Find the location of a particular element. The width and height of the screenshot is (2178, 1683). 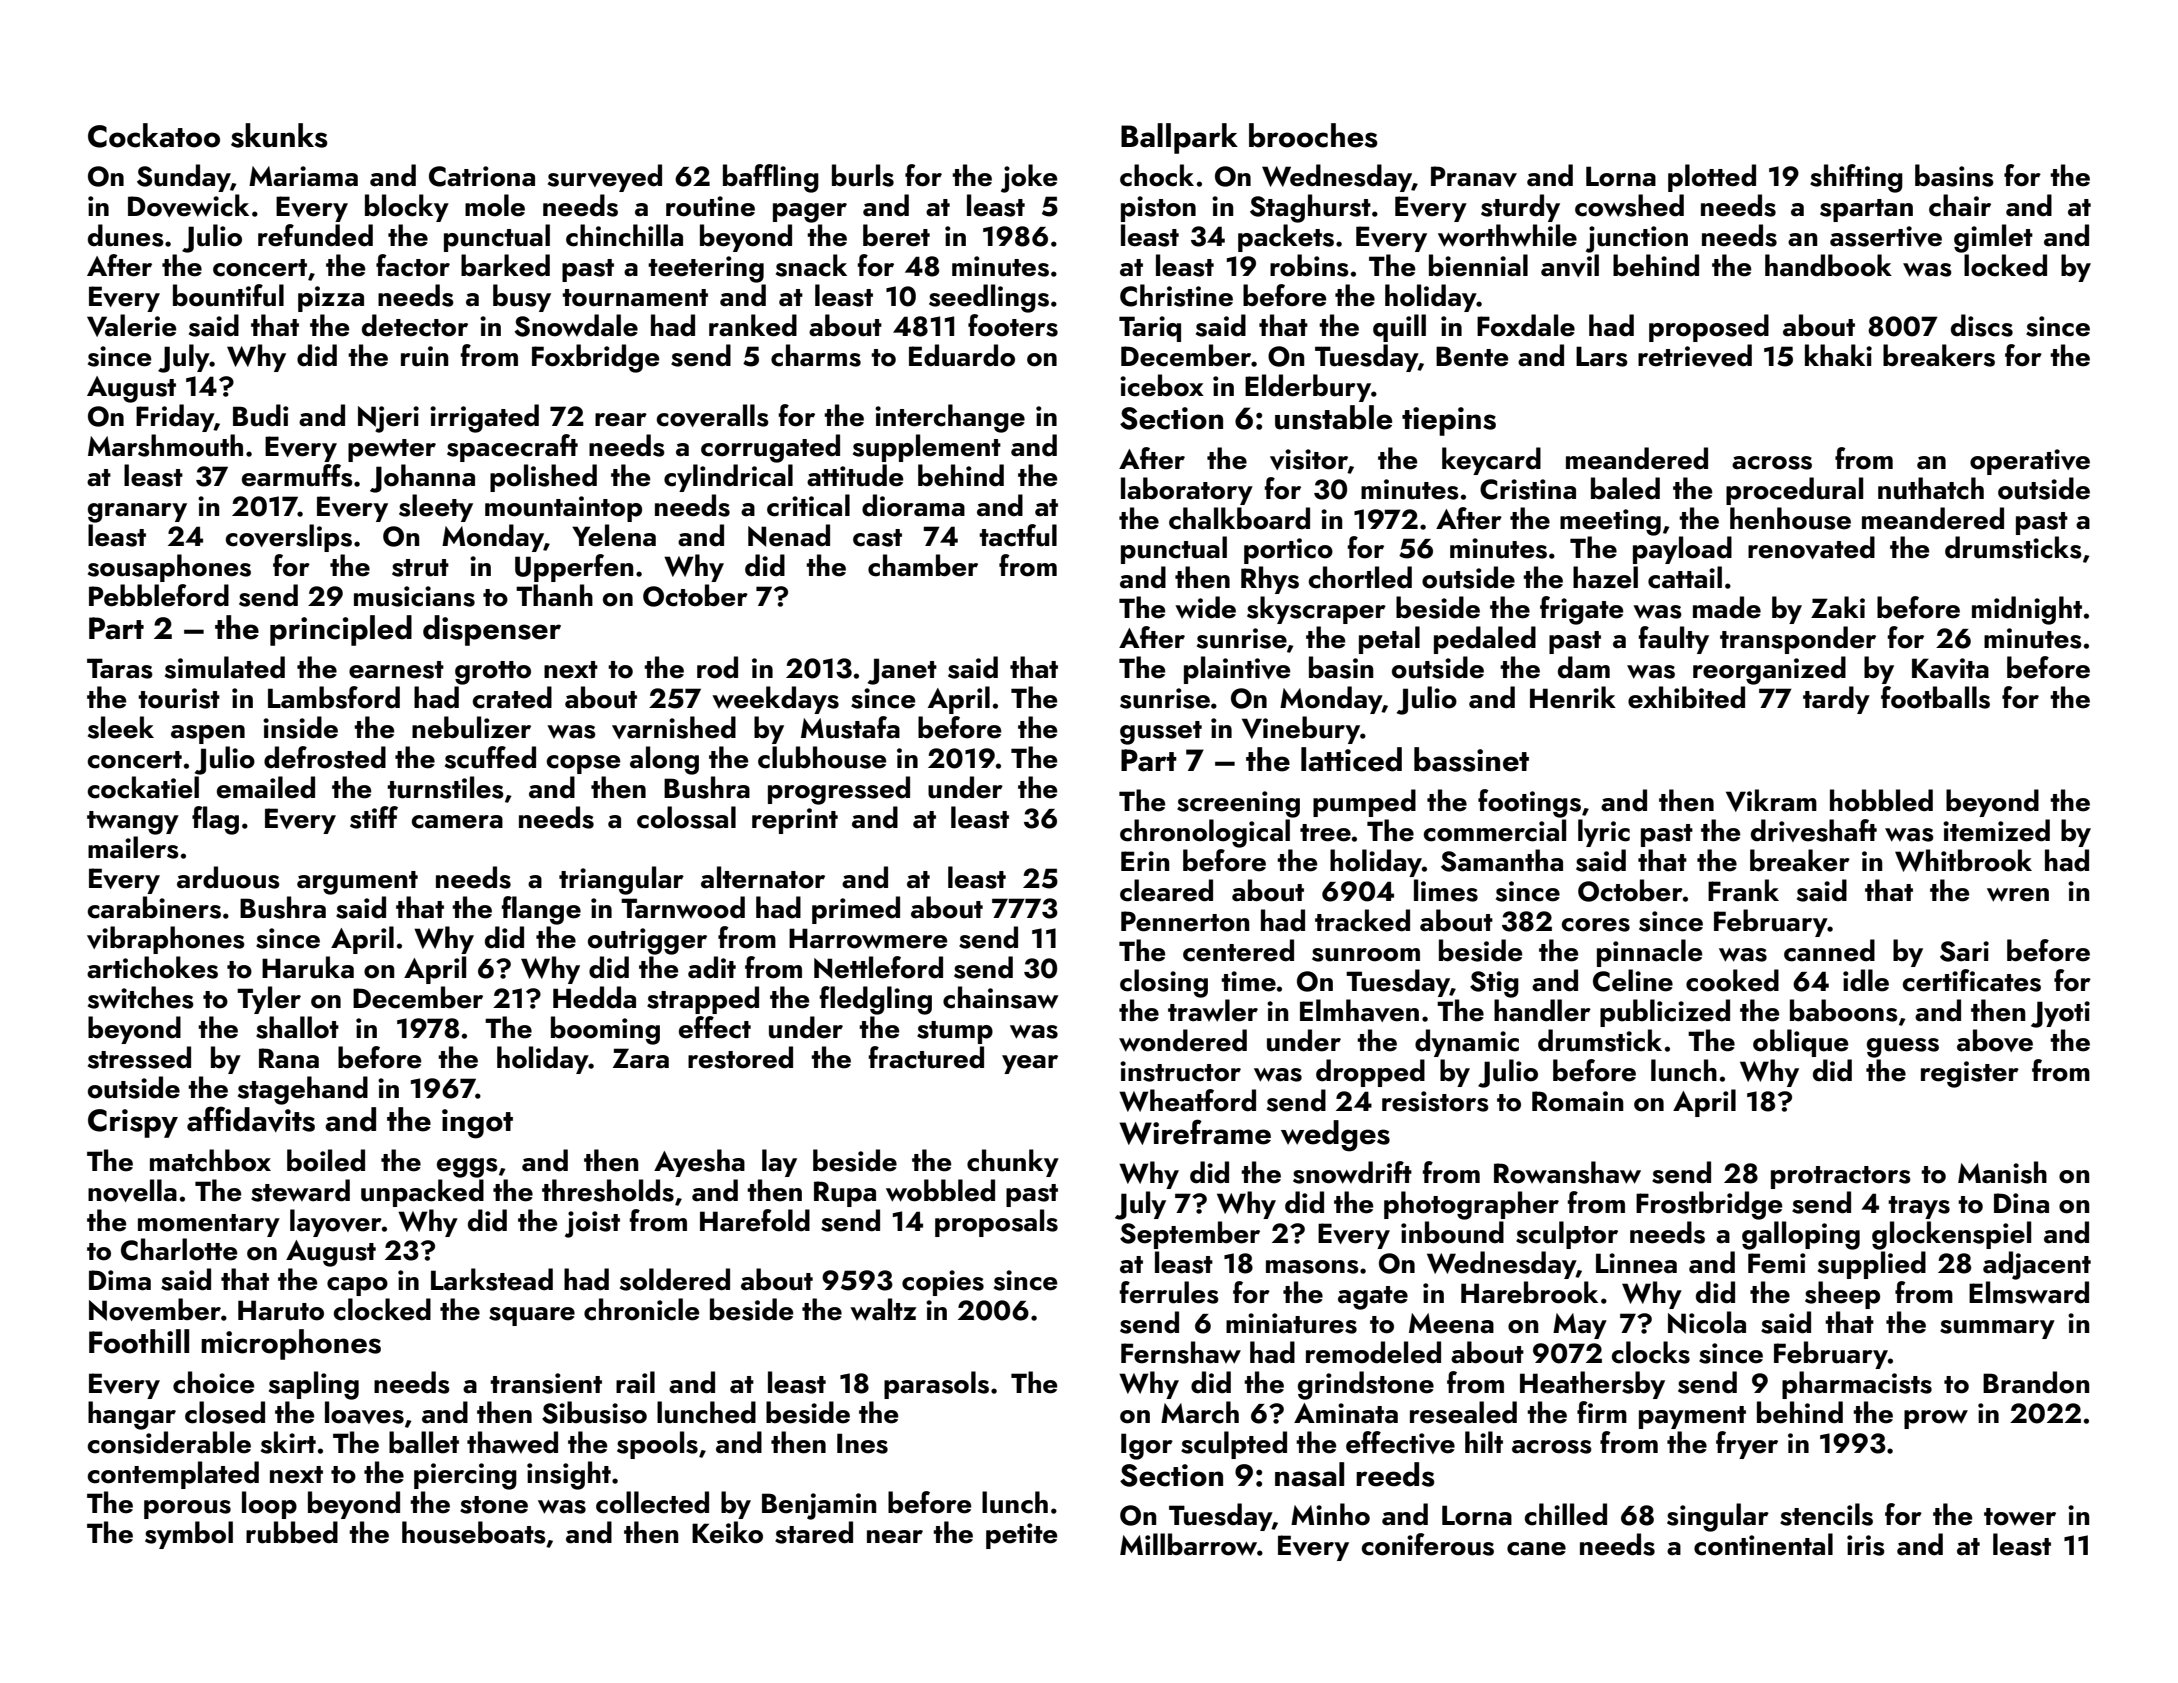

lyric is located at coordinates (1604, 833).
